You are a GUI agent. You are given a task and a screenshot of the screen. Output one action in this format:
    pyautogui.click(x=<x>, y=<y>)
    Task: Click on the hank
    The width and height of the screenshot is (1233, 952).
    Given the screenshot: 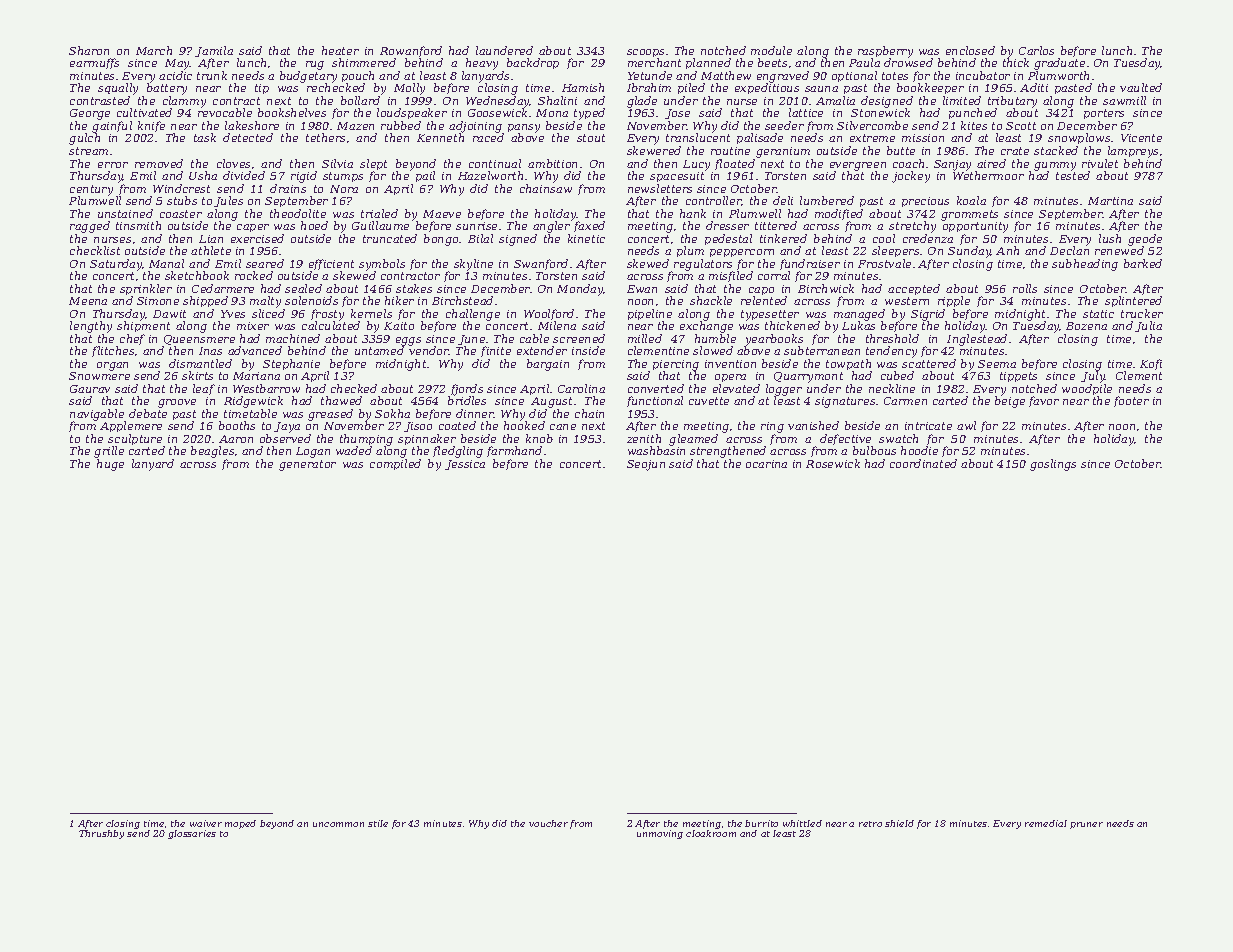 What is the action you would take?
    pyautogui.click(x=693, y=213)
